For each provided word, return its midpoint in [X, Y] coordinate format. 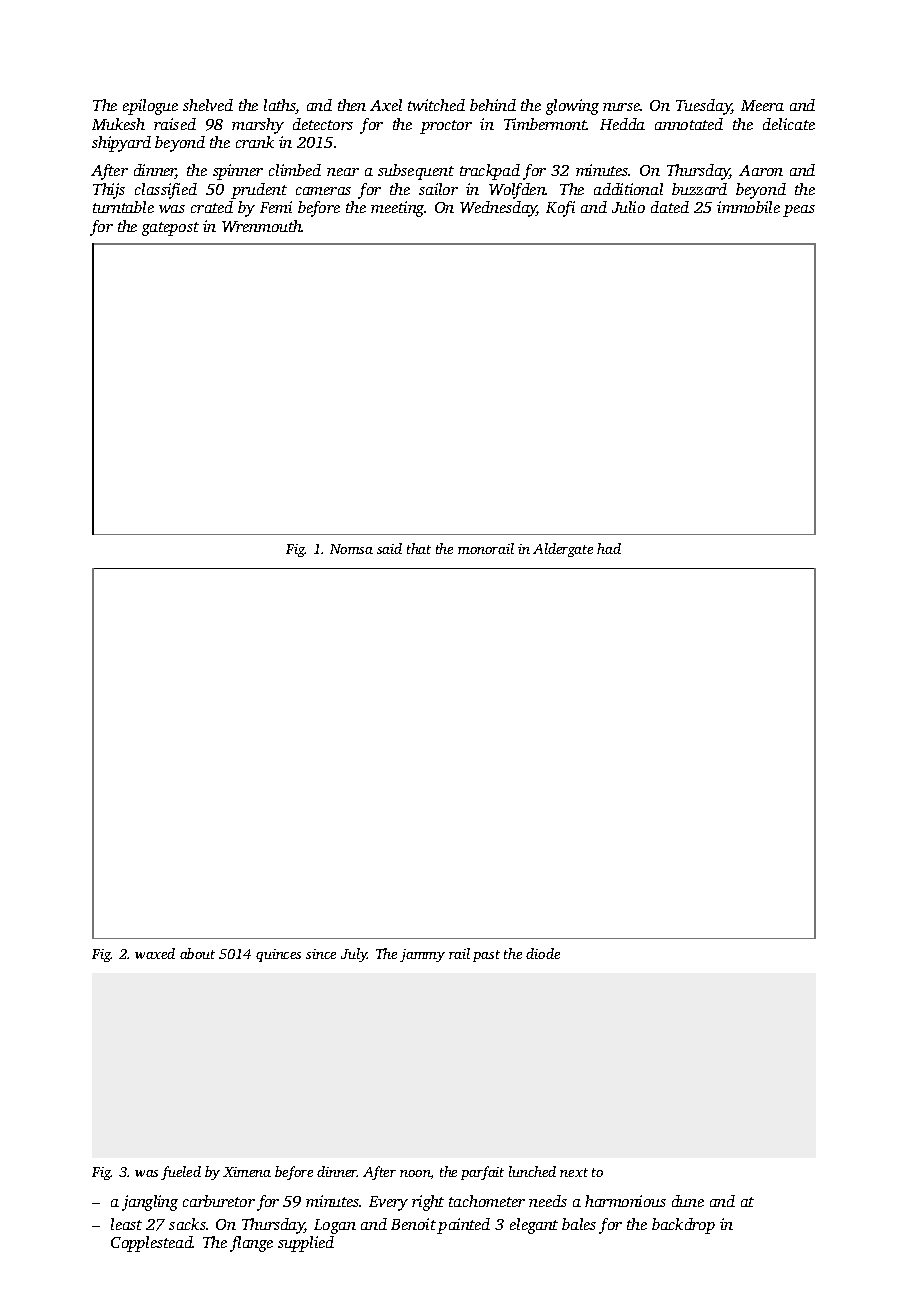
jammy [422, 955]
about [197, 953]
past [486, 956]
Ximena [247, 1172]
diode [543, 953]
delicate [789, 124]
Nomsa [351, 549]
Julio [628, 207]
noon [415, 1173]
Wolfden [517, 191]
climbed [295, 170]
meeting [398, 209]
